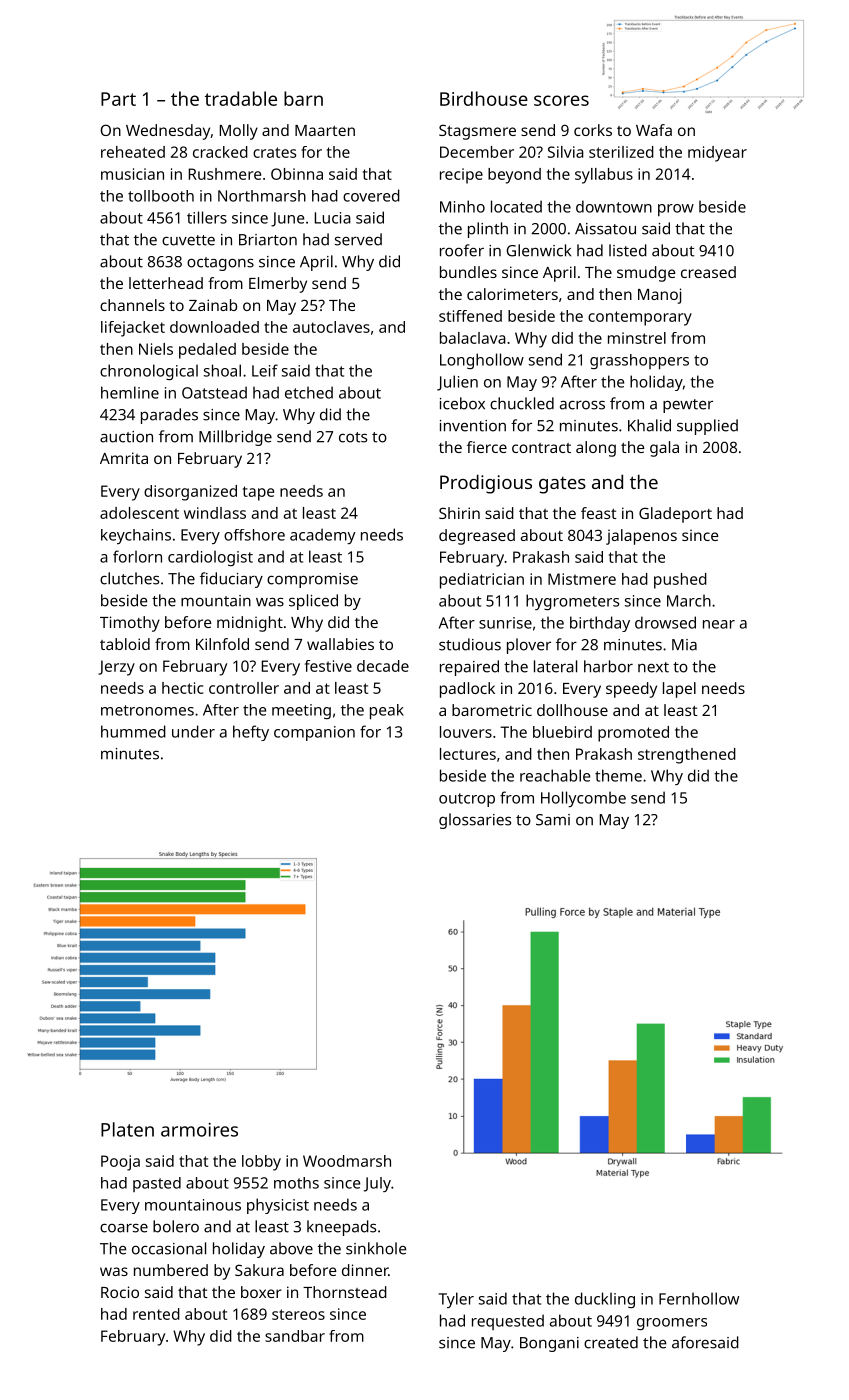 The width and height of the page is (849, 1400). What do you see at coordinates (461, 176) in the page?
I see `recipe` at bounding box center [461, 176].
